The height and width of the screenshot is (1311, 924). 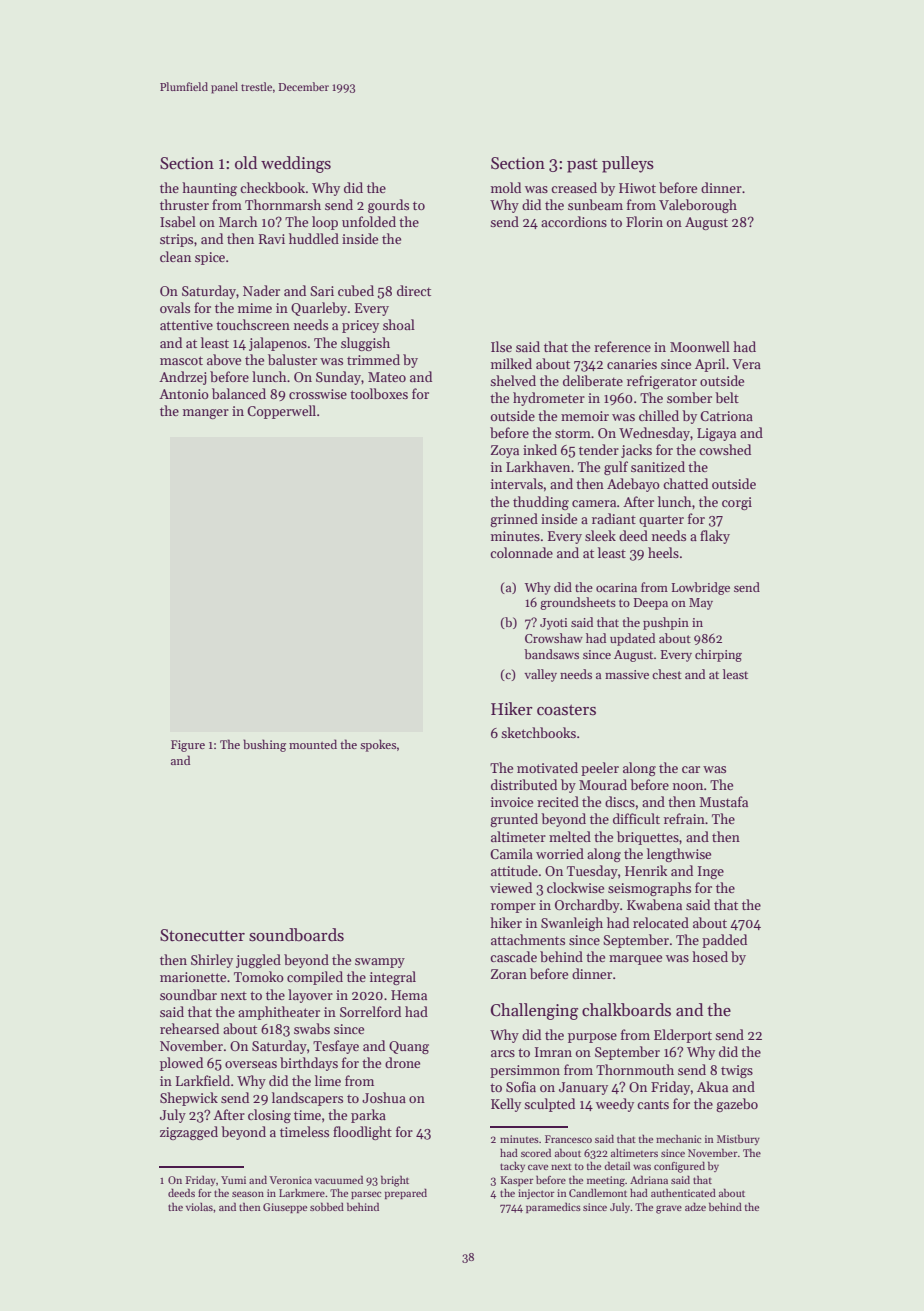 I want to click on colonnade, so click(x=521, y=552).
